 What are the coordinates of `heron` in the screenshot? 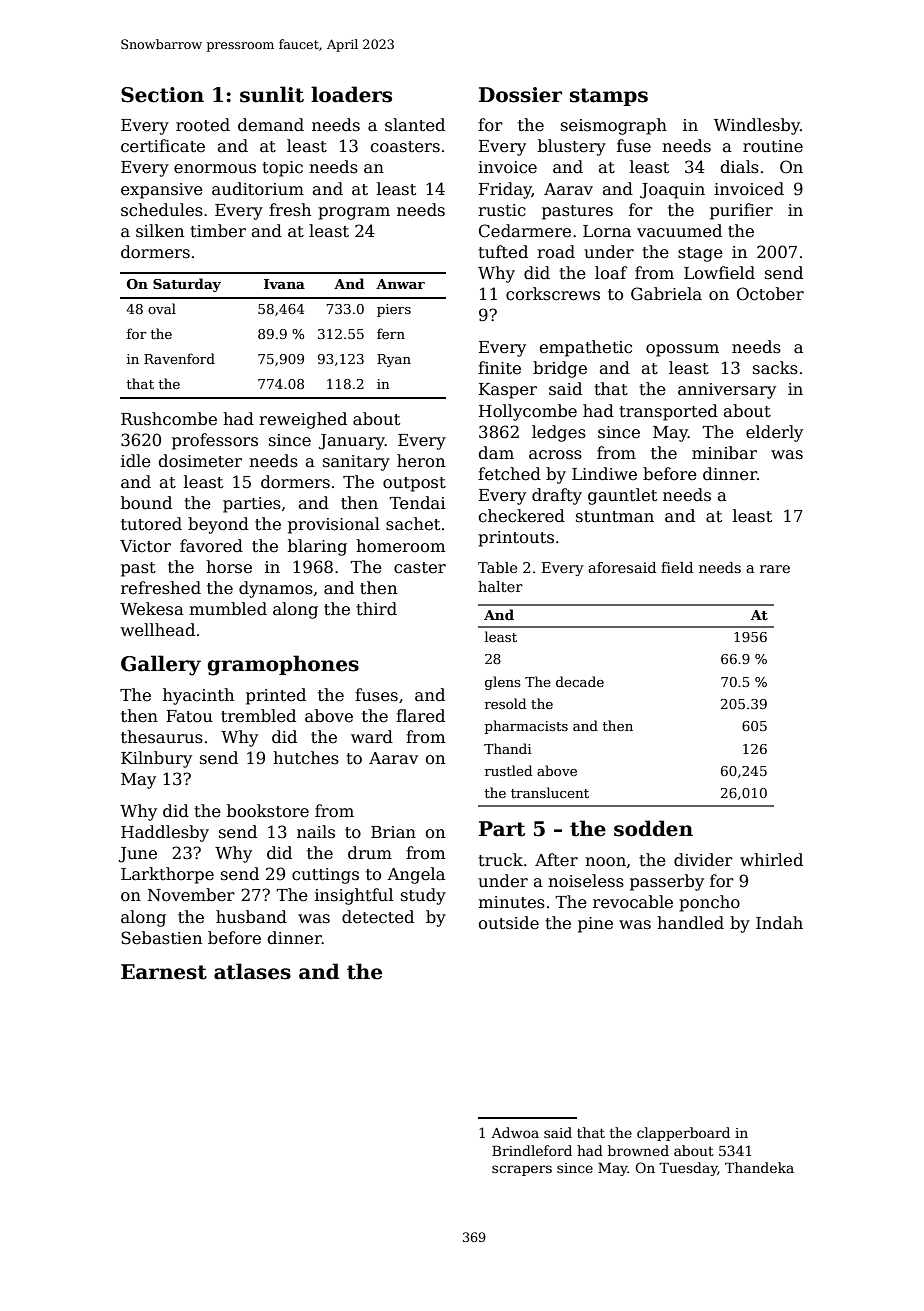 It's located at (421, 461).
